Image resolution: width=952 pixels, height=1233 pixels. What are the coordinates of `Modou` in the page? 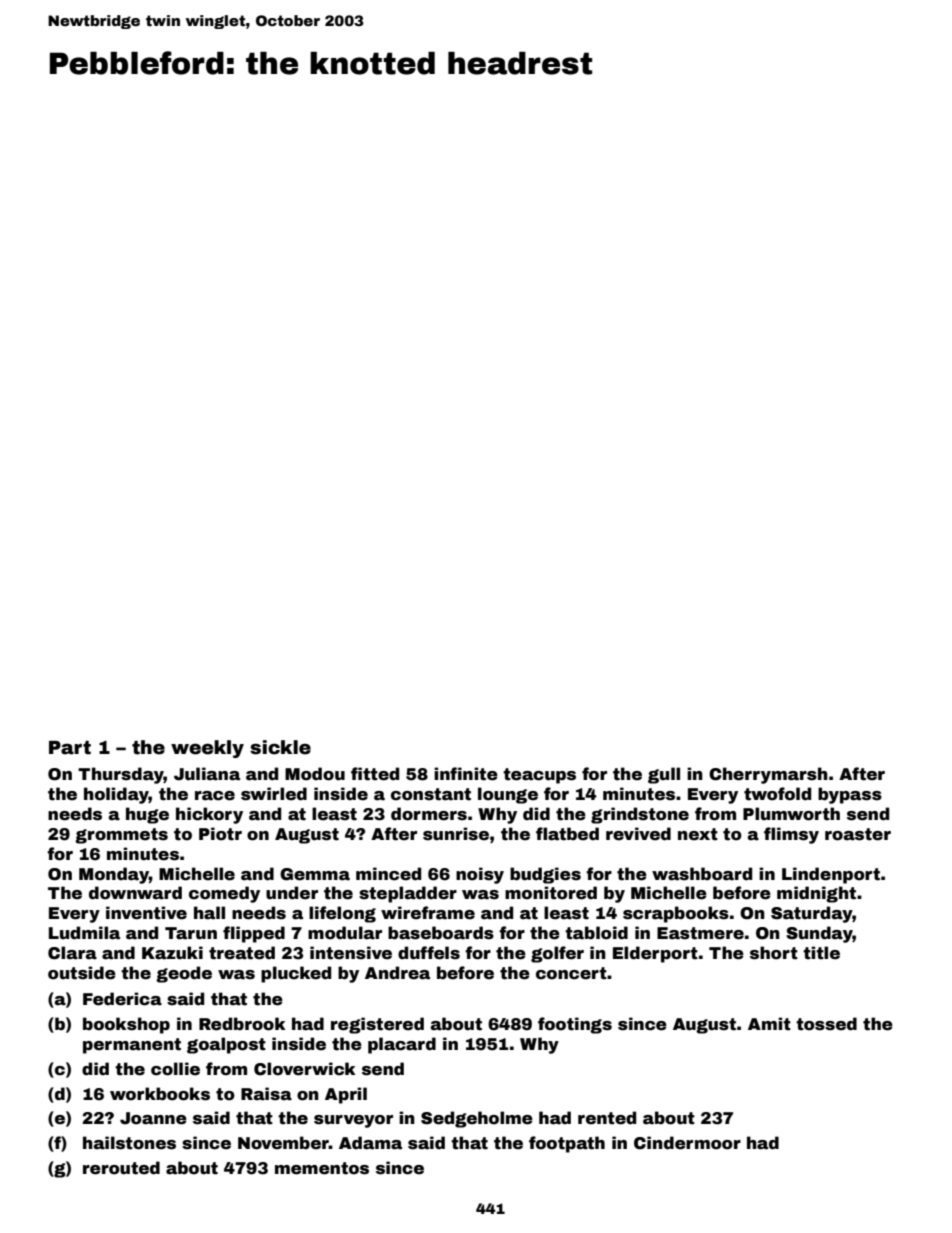 It's located at (315, 774).
